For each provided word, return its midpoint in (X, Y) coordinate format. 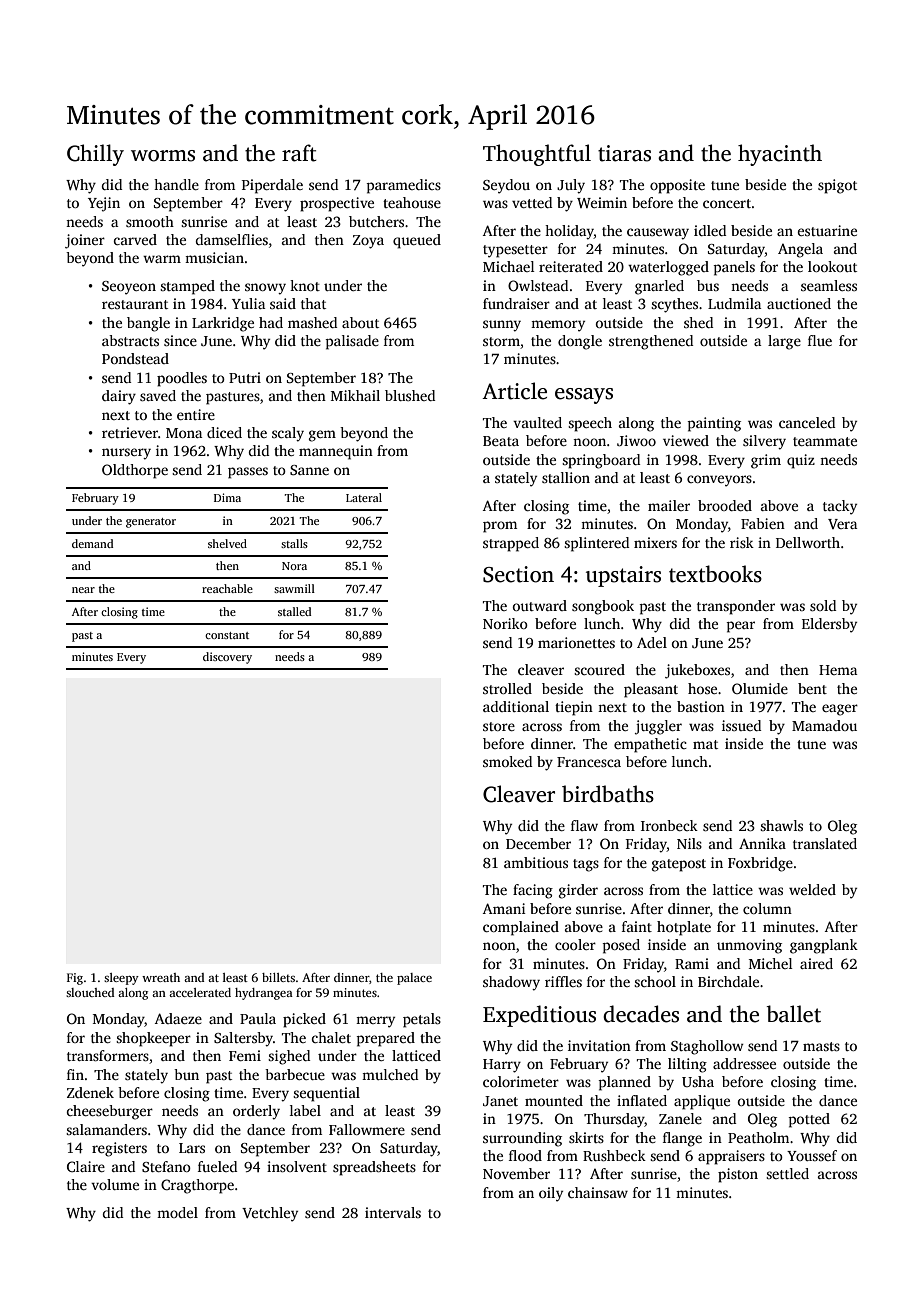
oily (551, 1194)
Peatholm (758, 1137)
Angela (800, 250)
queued (417, 241)
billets (278, 977)
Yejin (104, 204)
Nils (689, 843)
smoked (507, 761)
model (177, 1212)
